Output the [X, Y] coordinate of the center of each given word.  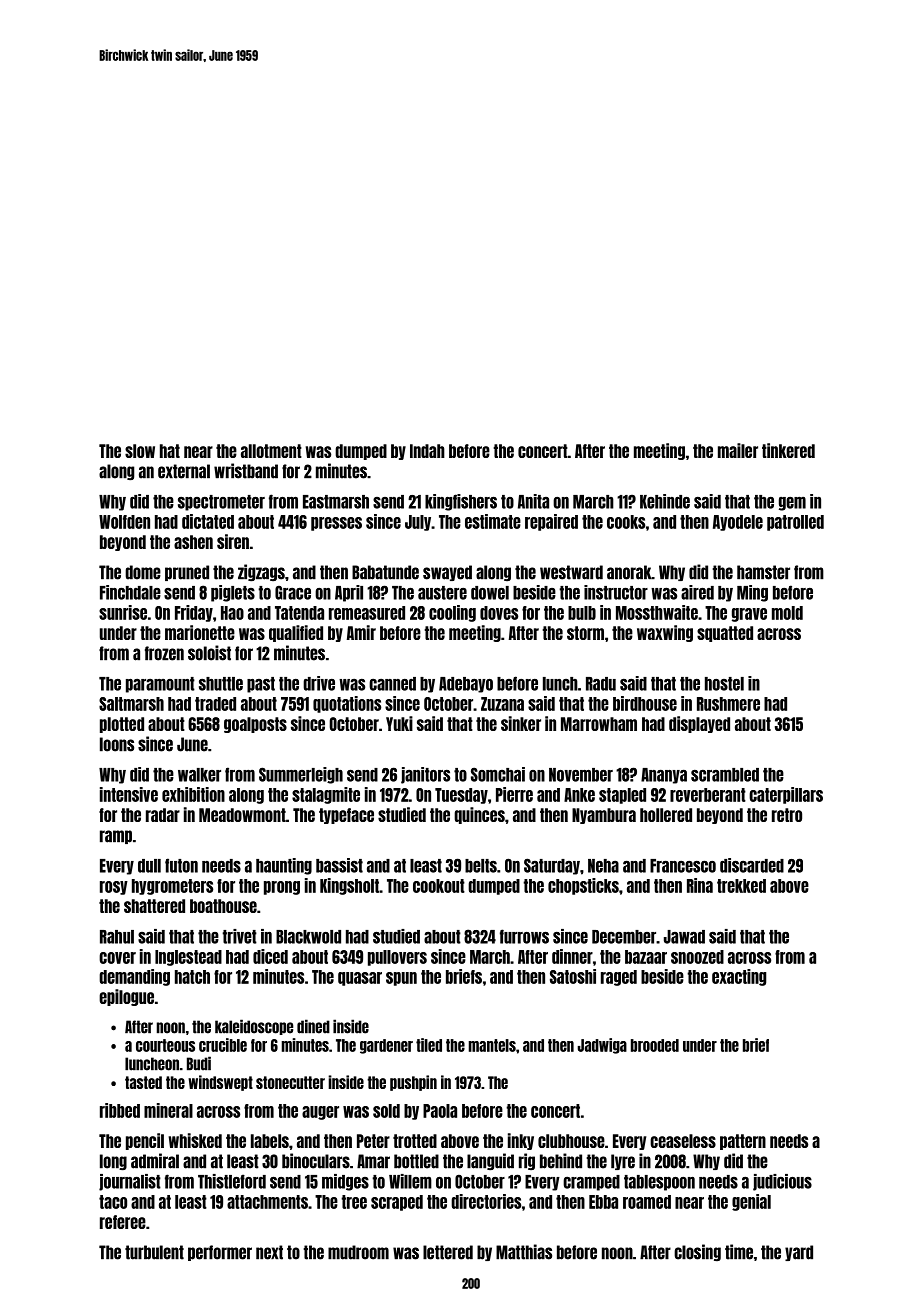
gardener [386, 1046]
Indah [427, 451]
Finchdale [130, 592]
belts [481, 866]
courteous [165, 1045]
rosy [114, 888]
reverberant [708, 795]
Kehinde [665, 501]
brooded [655, 1045]
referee [123, 1222]
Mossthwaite [657, 612]
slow [140, 451]
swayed [447, 573]
